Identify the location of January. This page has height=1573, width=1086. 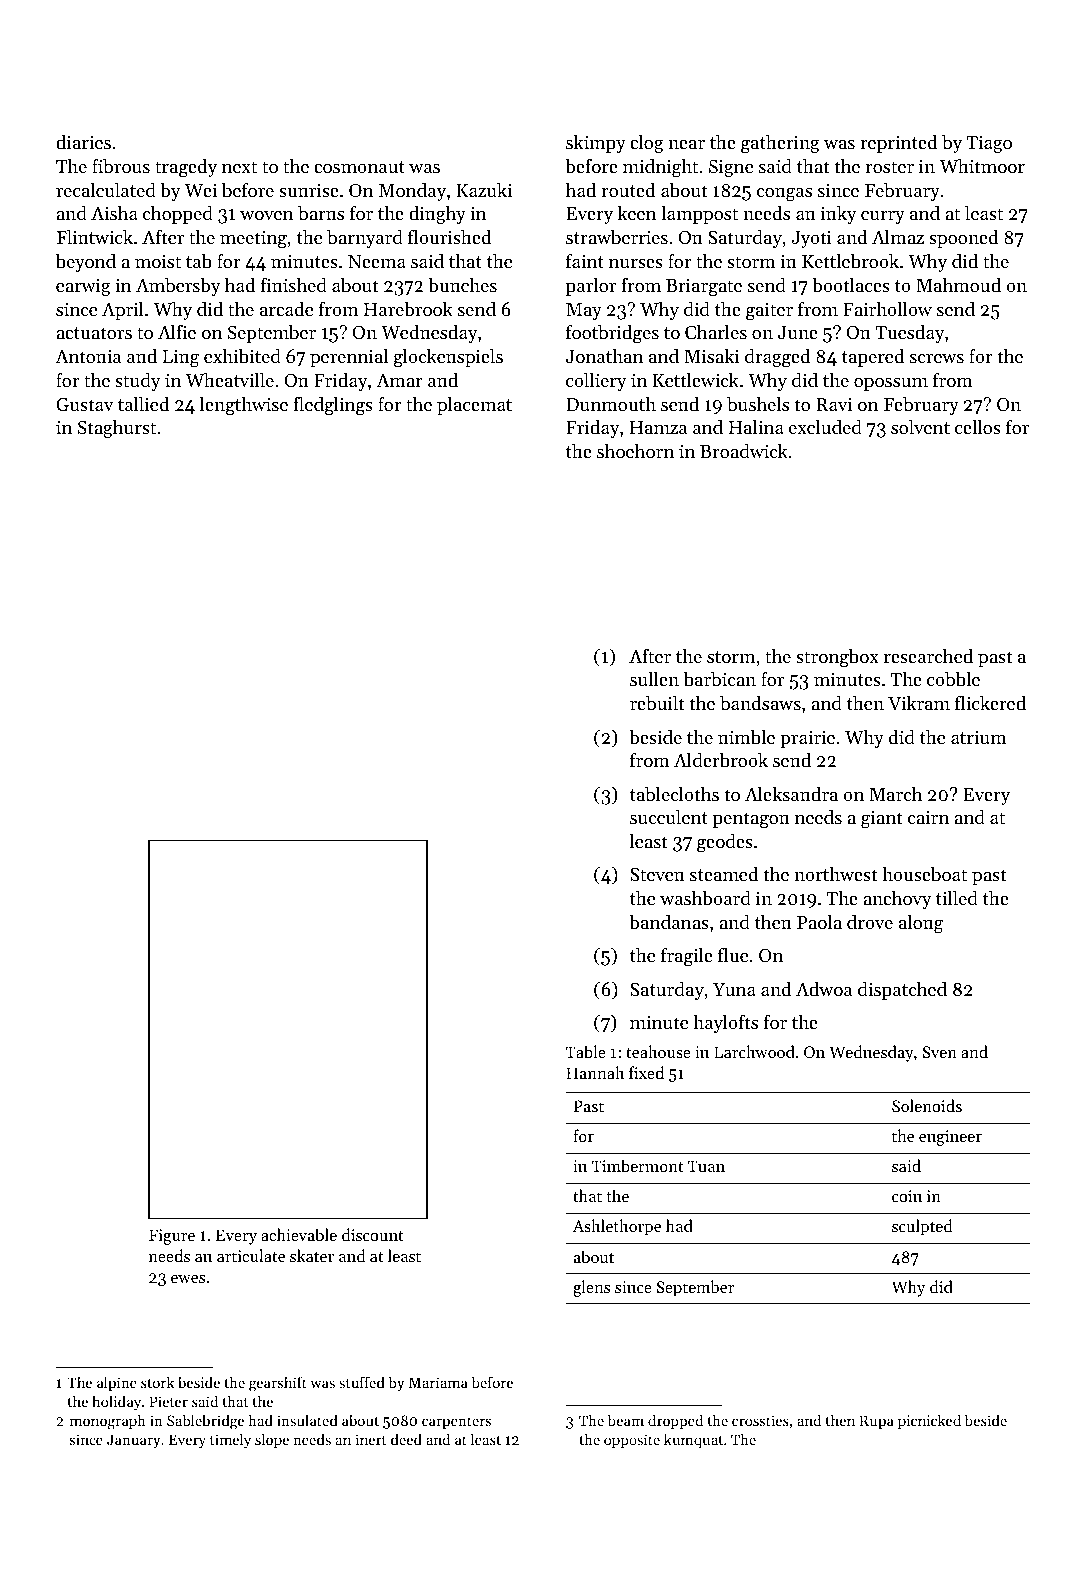
(133, 1441).
